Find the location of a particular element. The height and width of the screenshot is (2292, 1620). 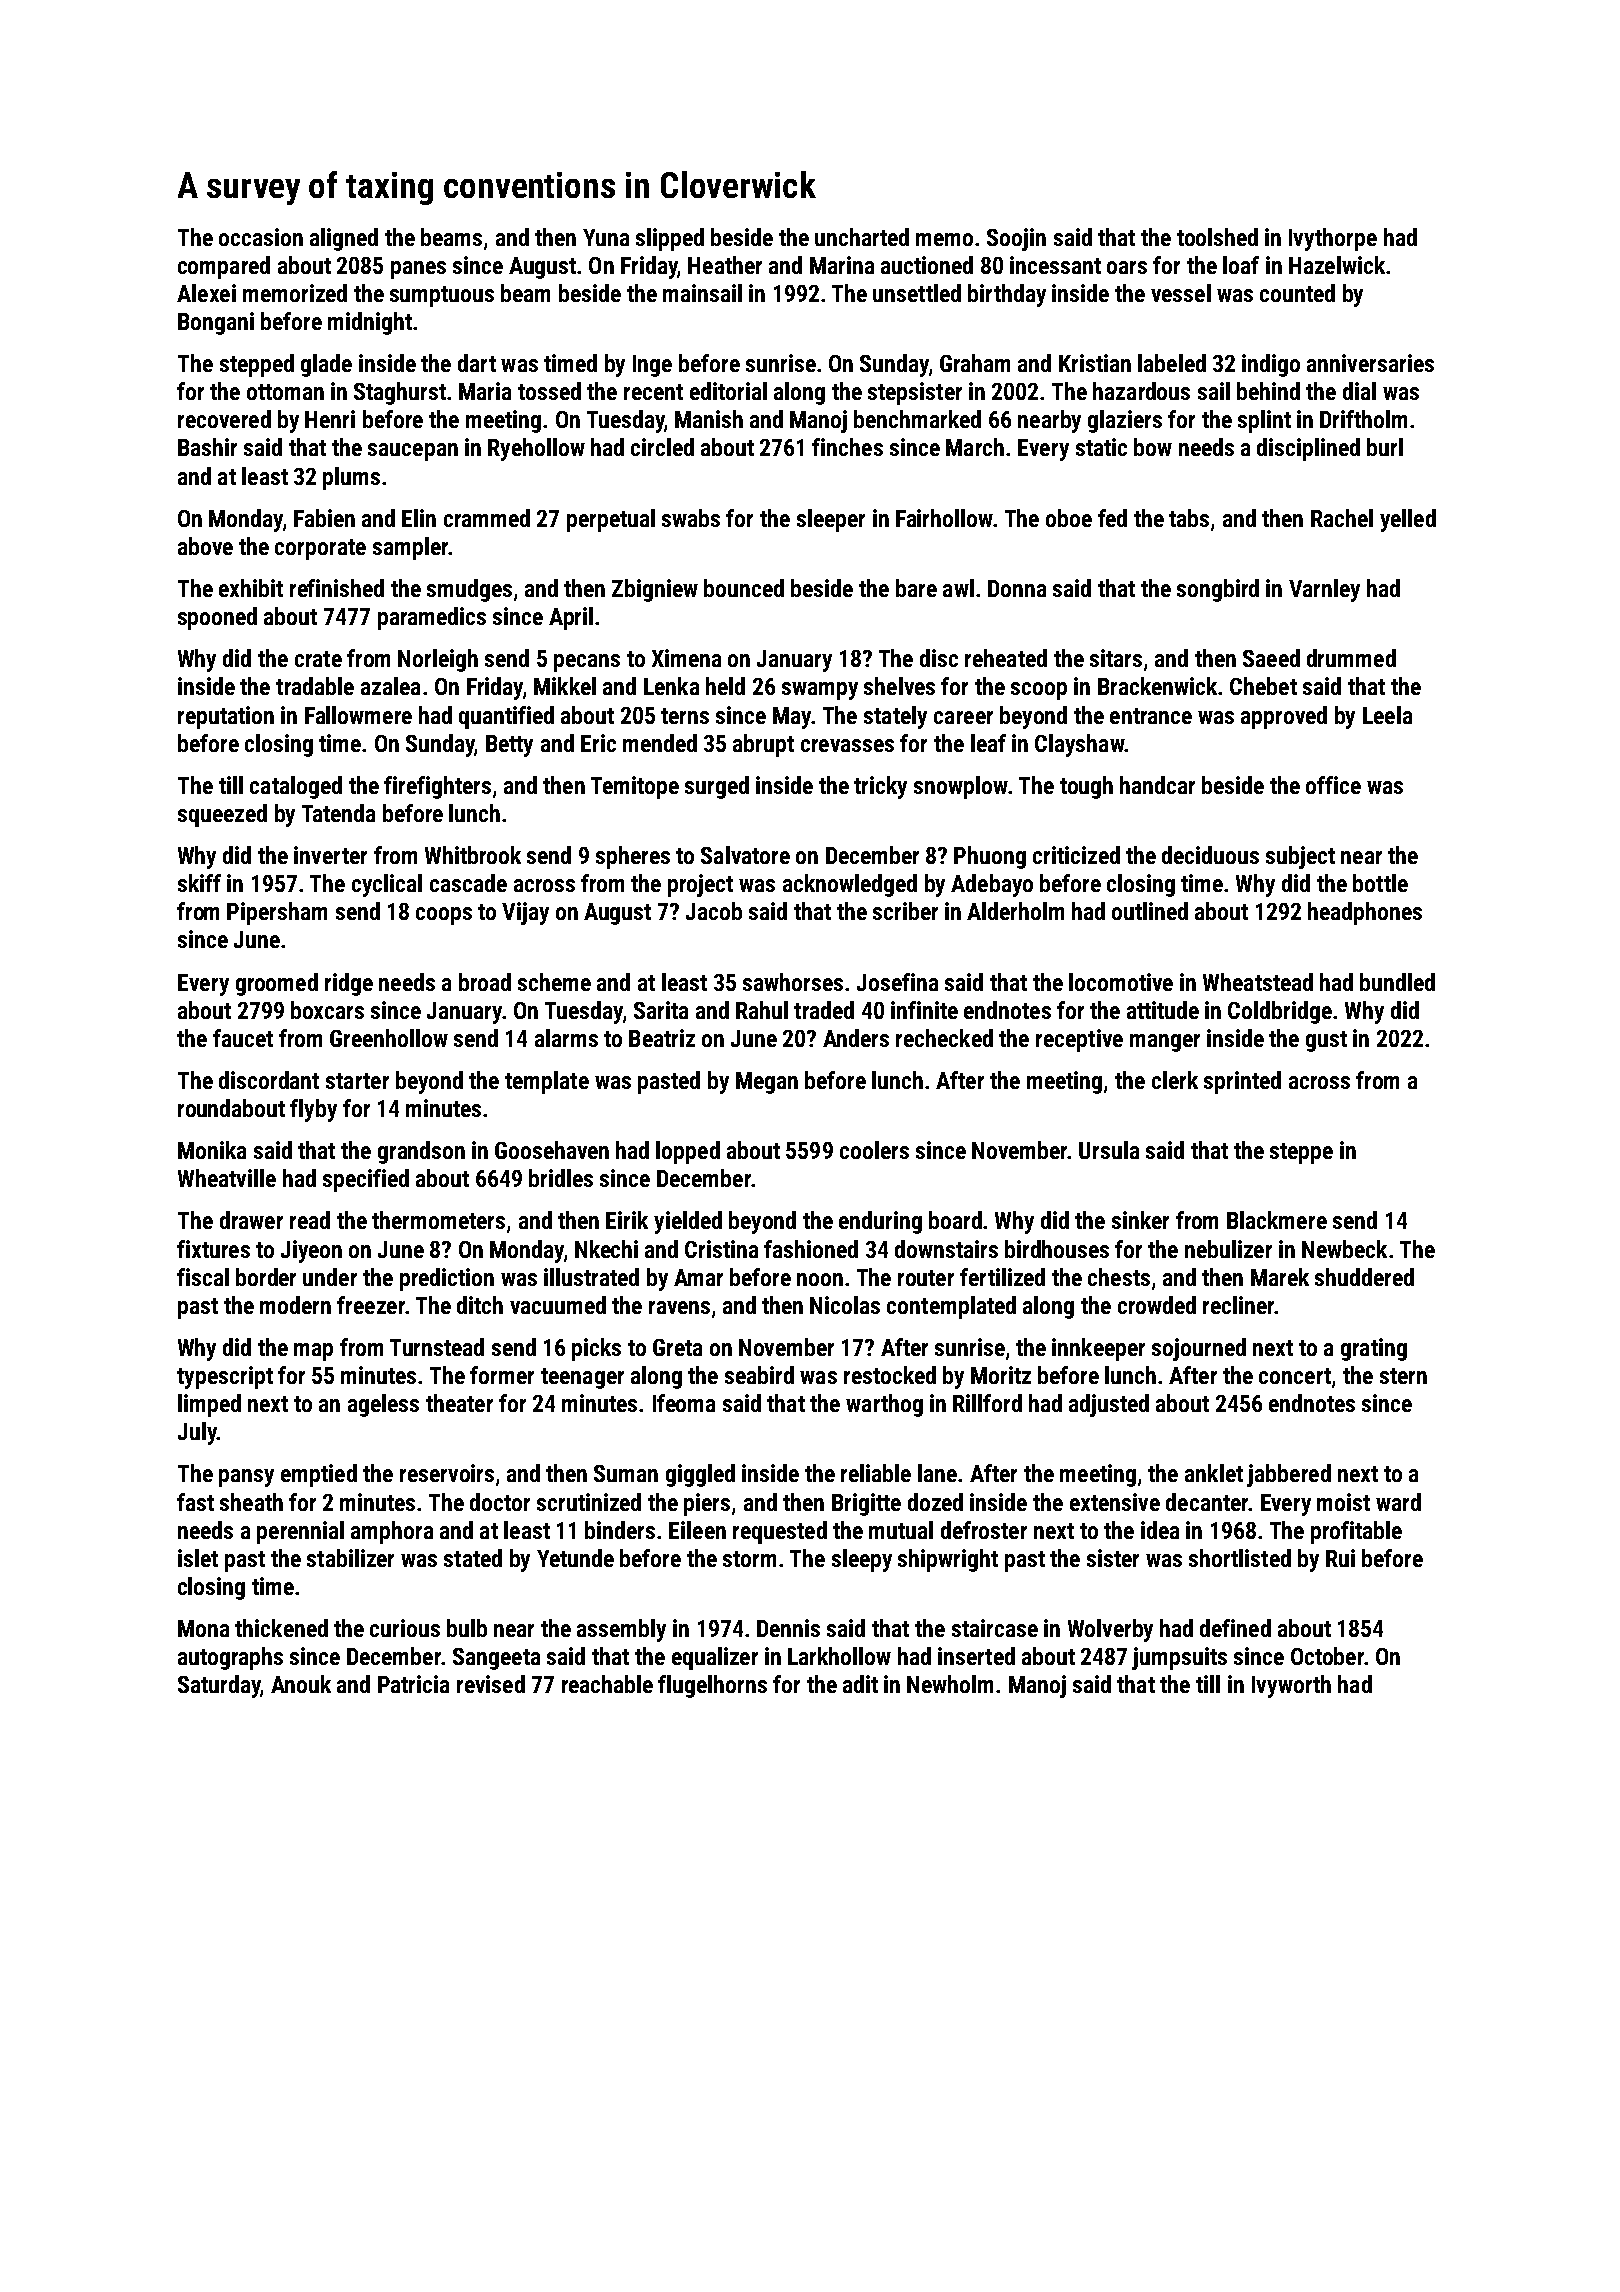

revised is located at coordinates (491, 1684).
